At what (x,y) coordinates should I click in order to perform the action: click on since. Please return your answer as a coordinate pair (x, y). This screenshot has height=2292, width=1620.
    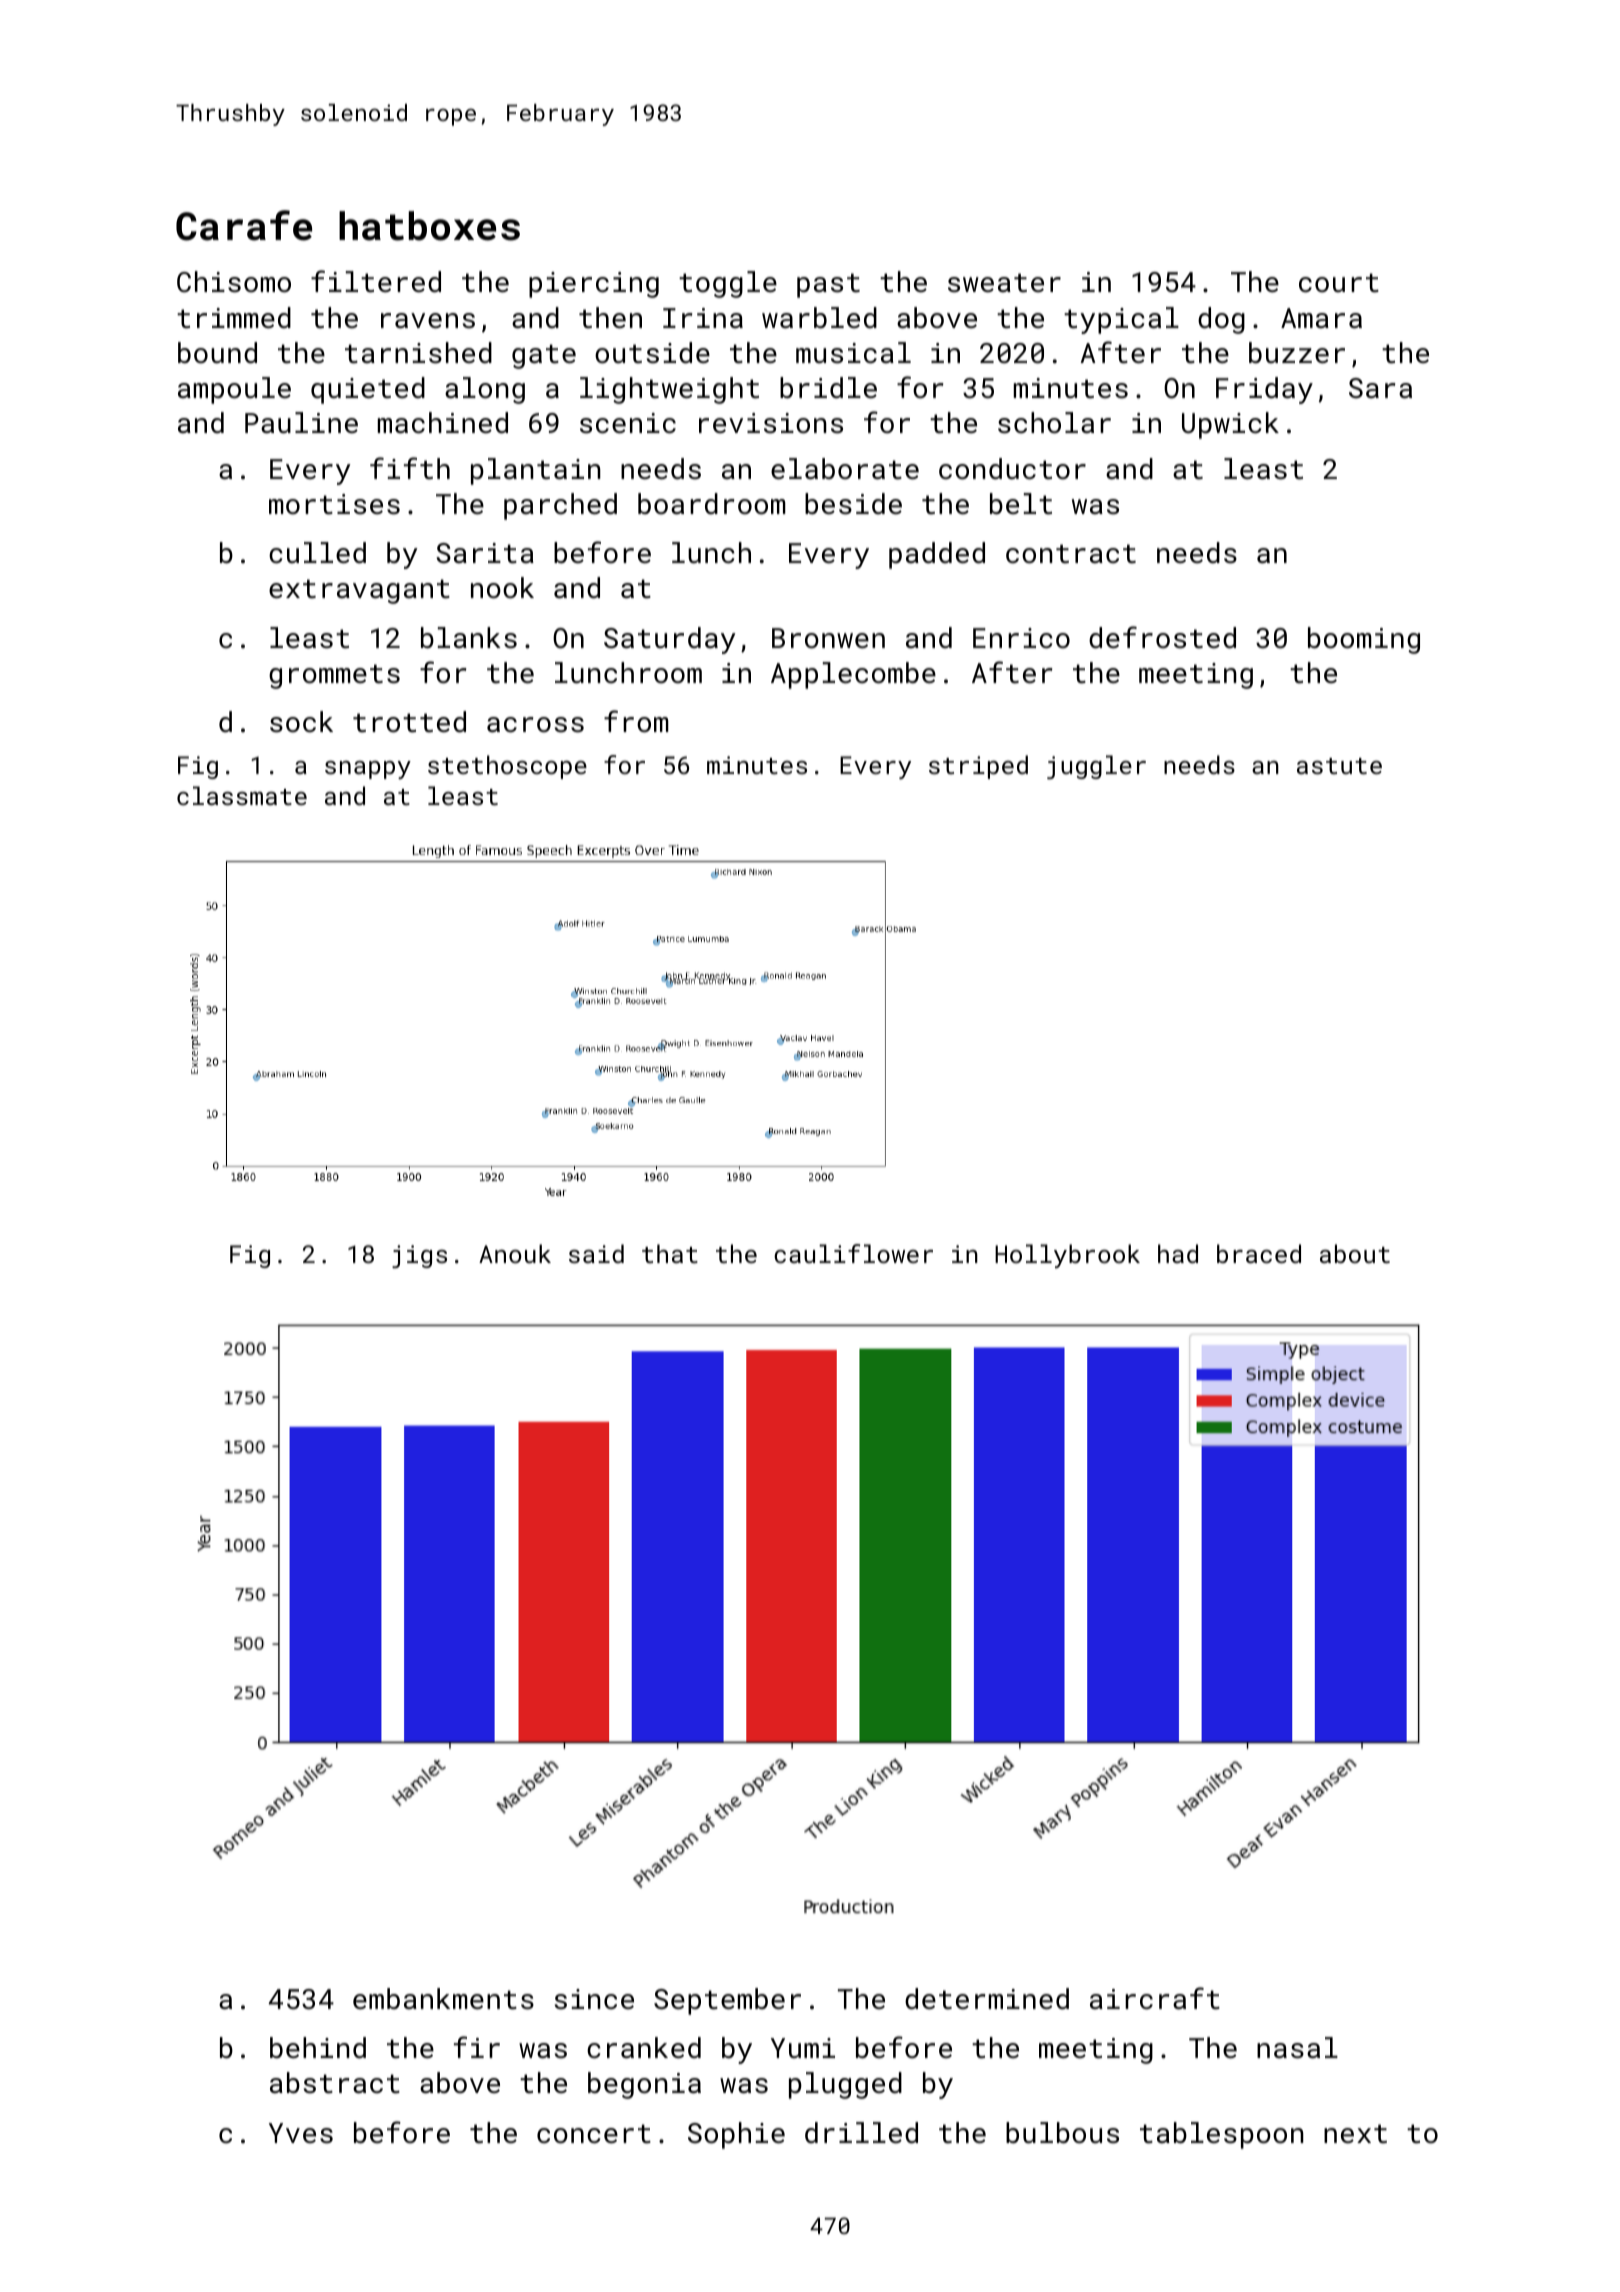
    Looking at the image, I should click on (594, 1999).
